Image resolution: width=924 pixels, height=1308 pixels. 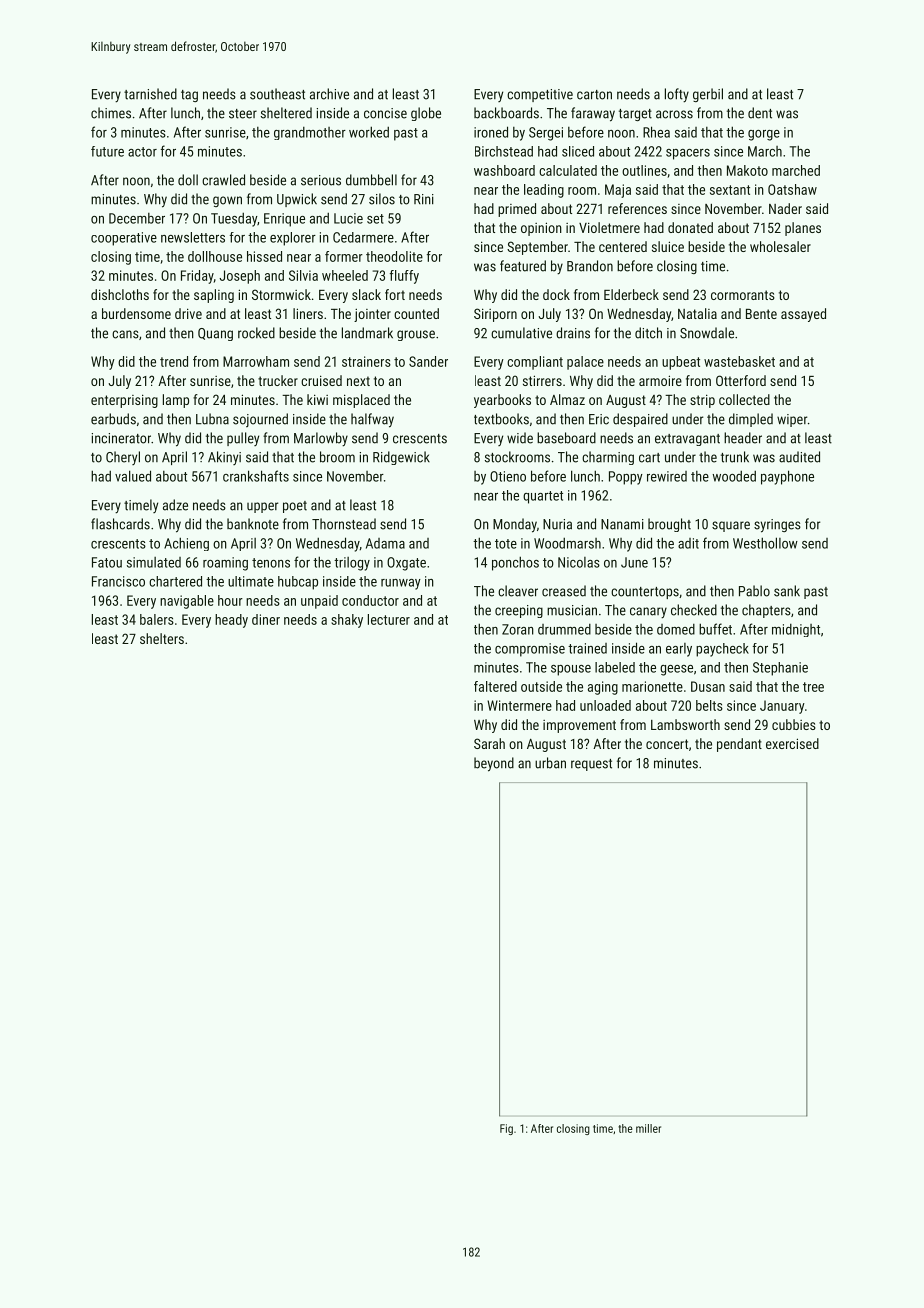 I want to click on diner, so click(x=266, y=619).
